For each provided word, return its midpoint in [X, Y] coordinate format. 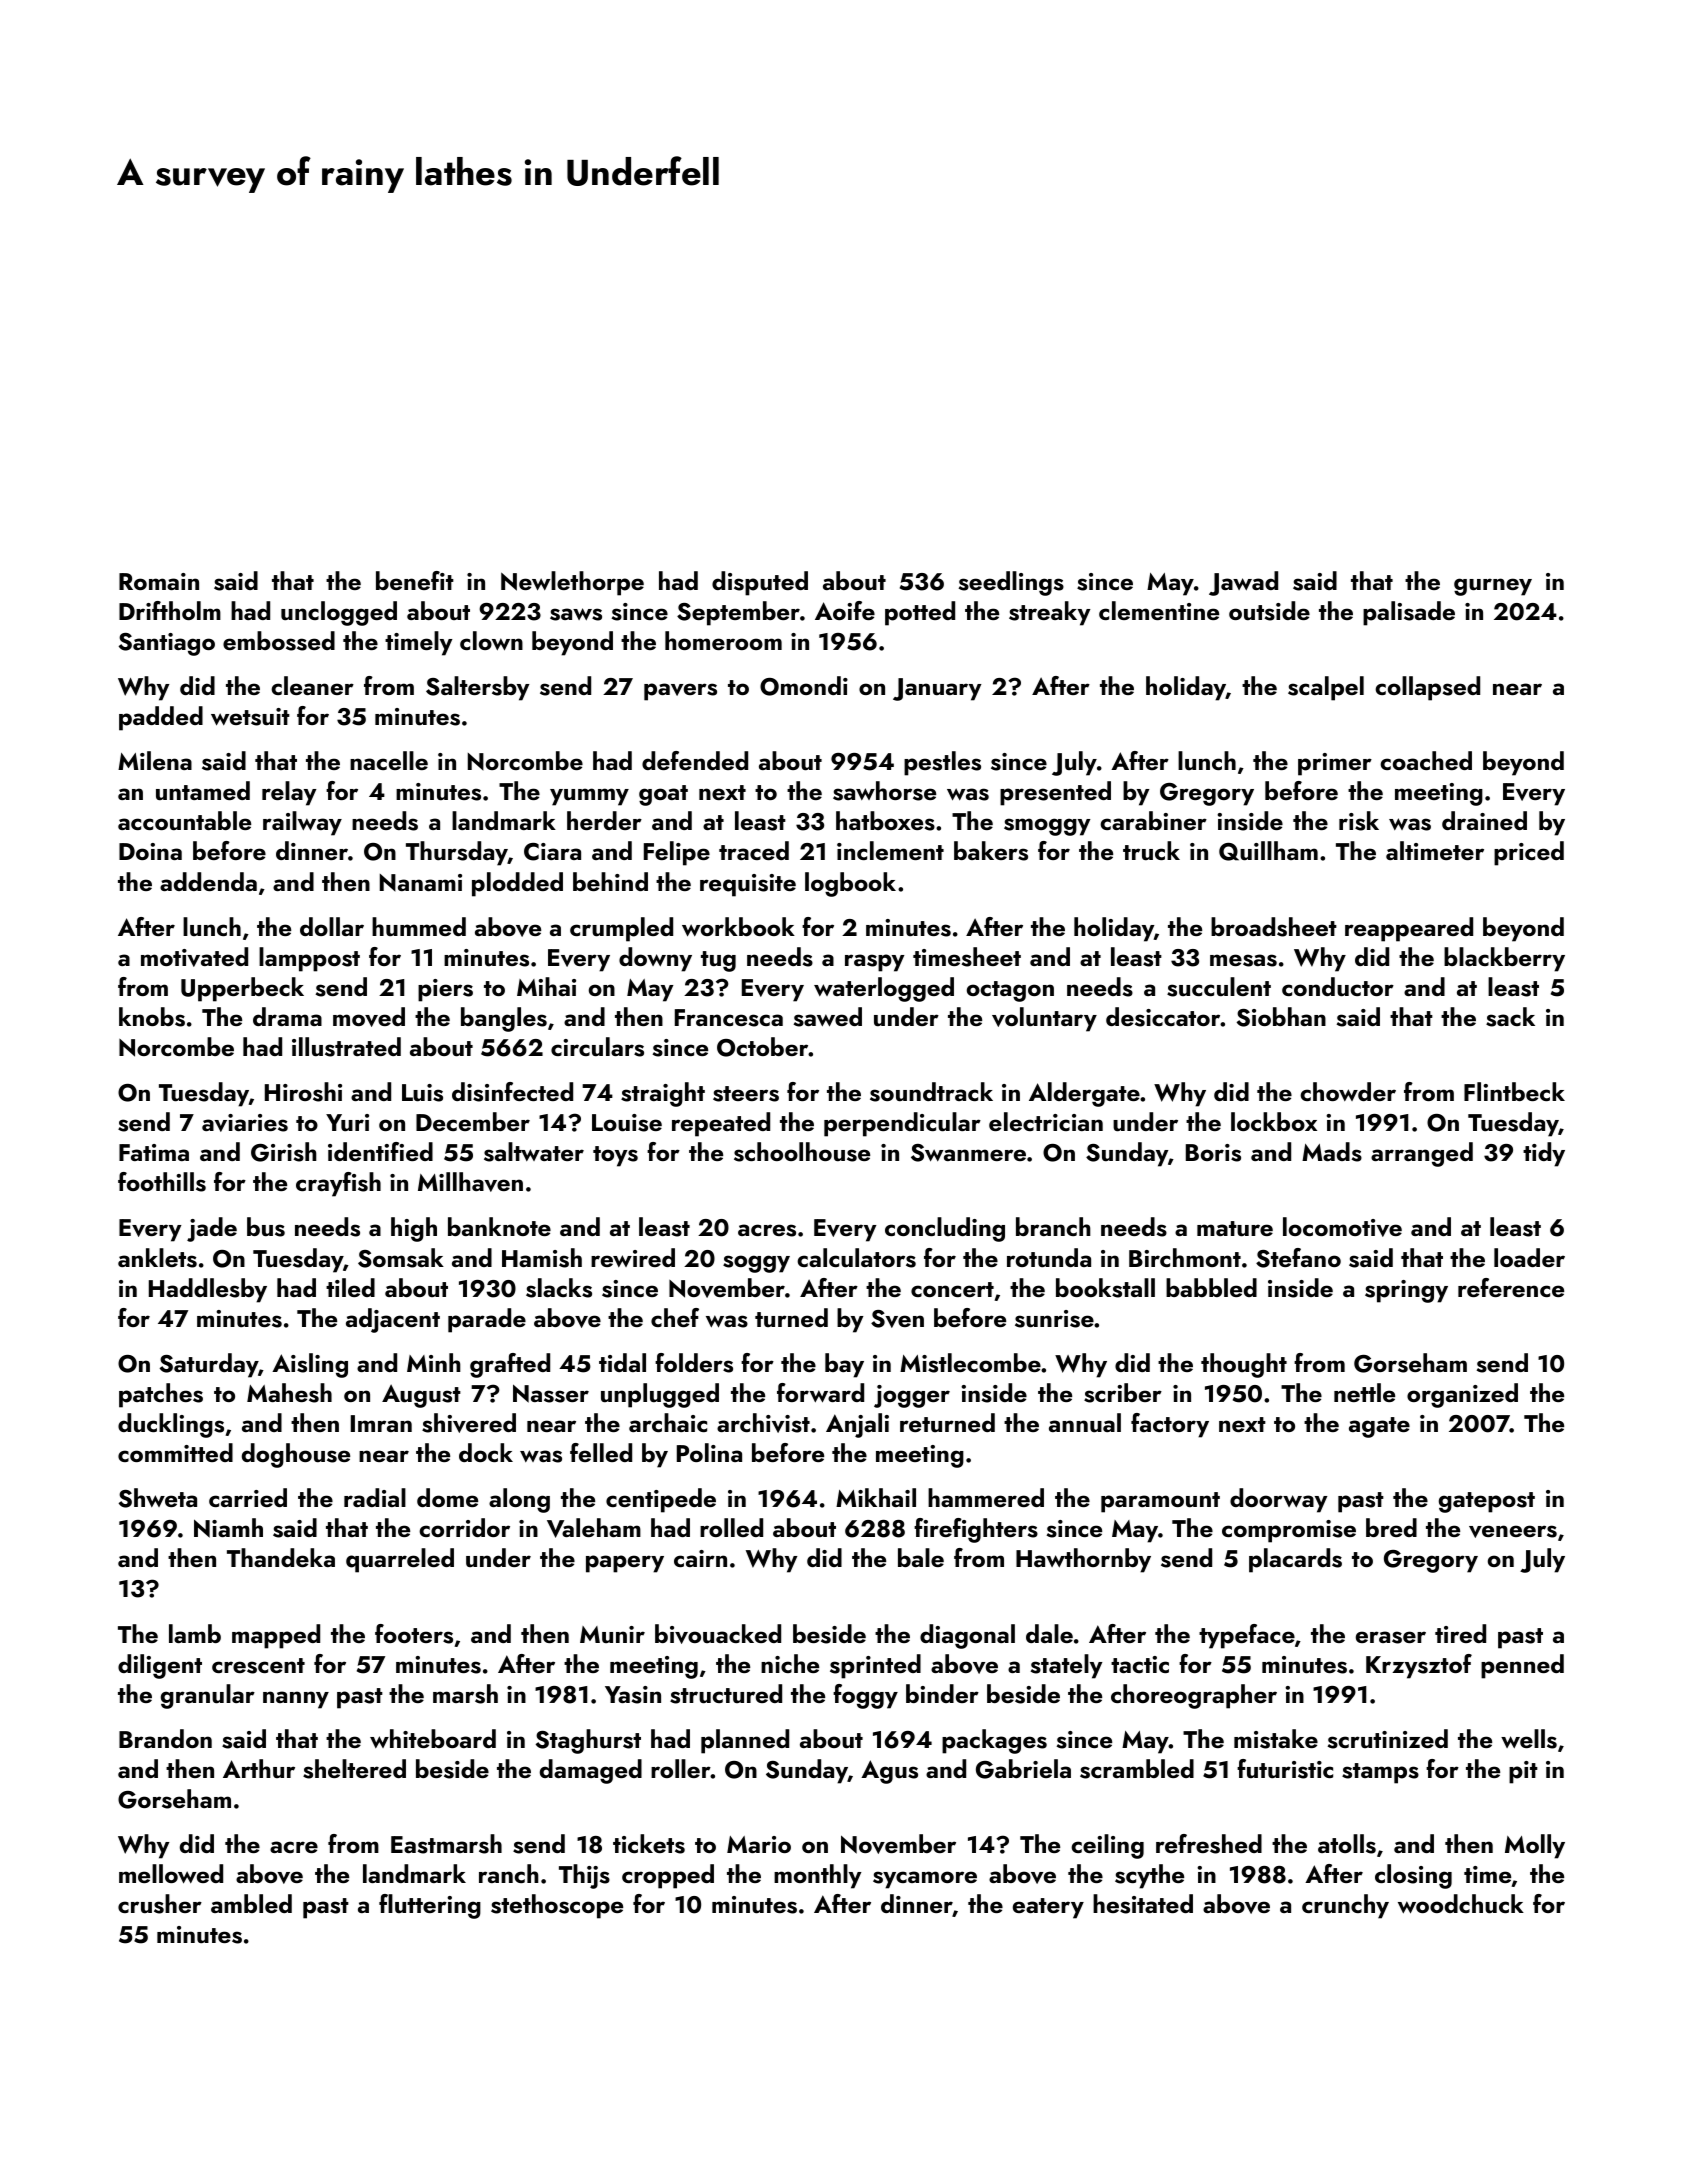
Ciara [552, 852]
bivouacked [718, 1634]
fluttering [430, 1906]
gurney [1493, 587]
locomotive [1342, 1227]
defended [695, 760]
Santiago [167, 644]
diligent [160, 1666]
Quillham [1268, 851]
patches [161, 1395]
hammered [986, 1497]
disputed [760, 583]
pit [1523, 1772]
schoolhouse [802, 1152]
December [473, 1121]
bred [1391, 1527]
